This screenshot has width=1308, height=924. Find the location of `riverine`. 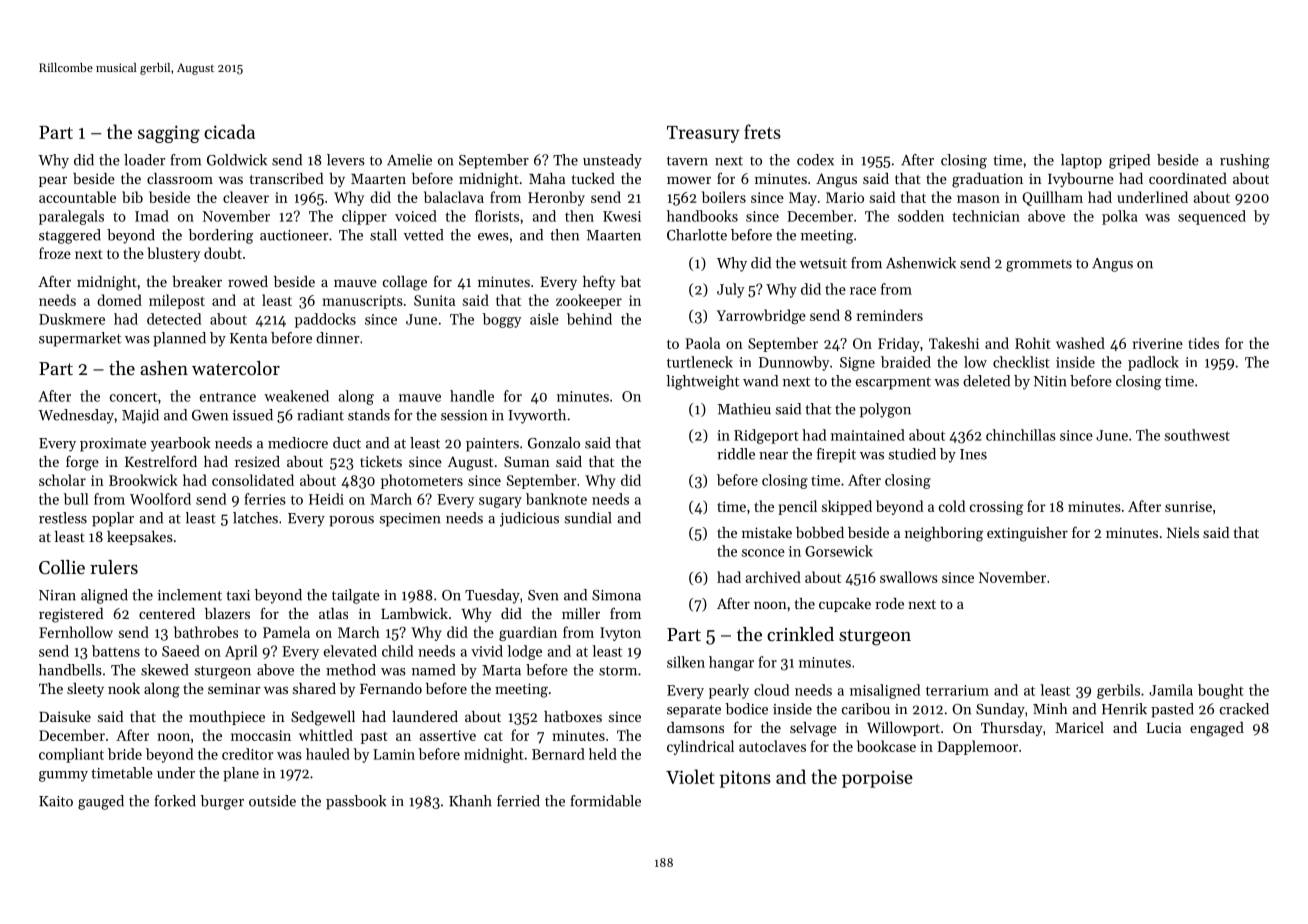

riverine is located at coordinates (1158, 343).
